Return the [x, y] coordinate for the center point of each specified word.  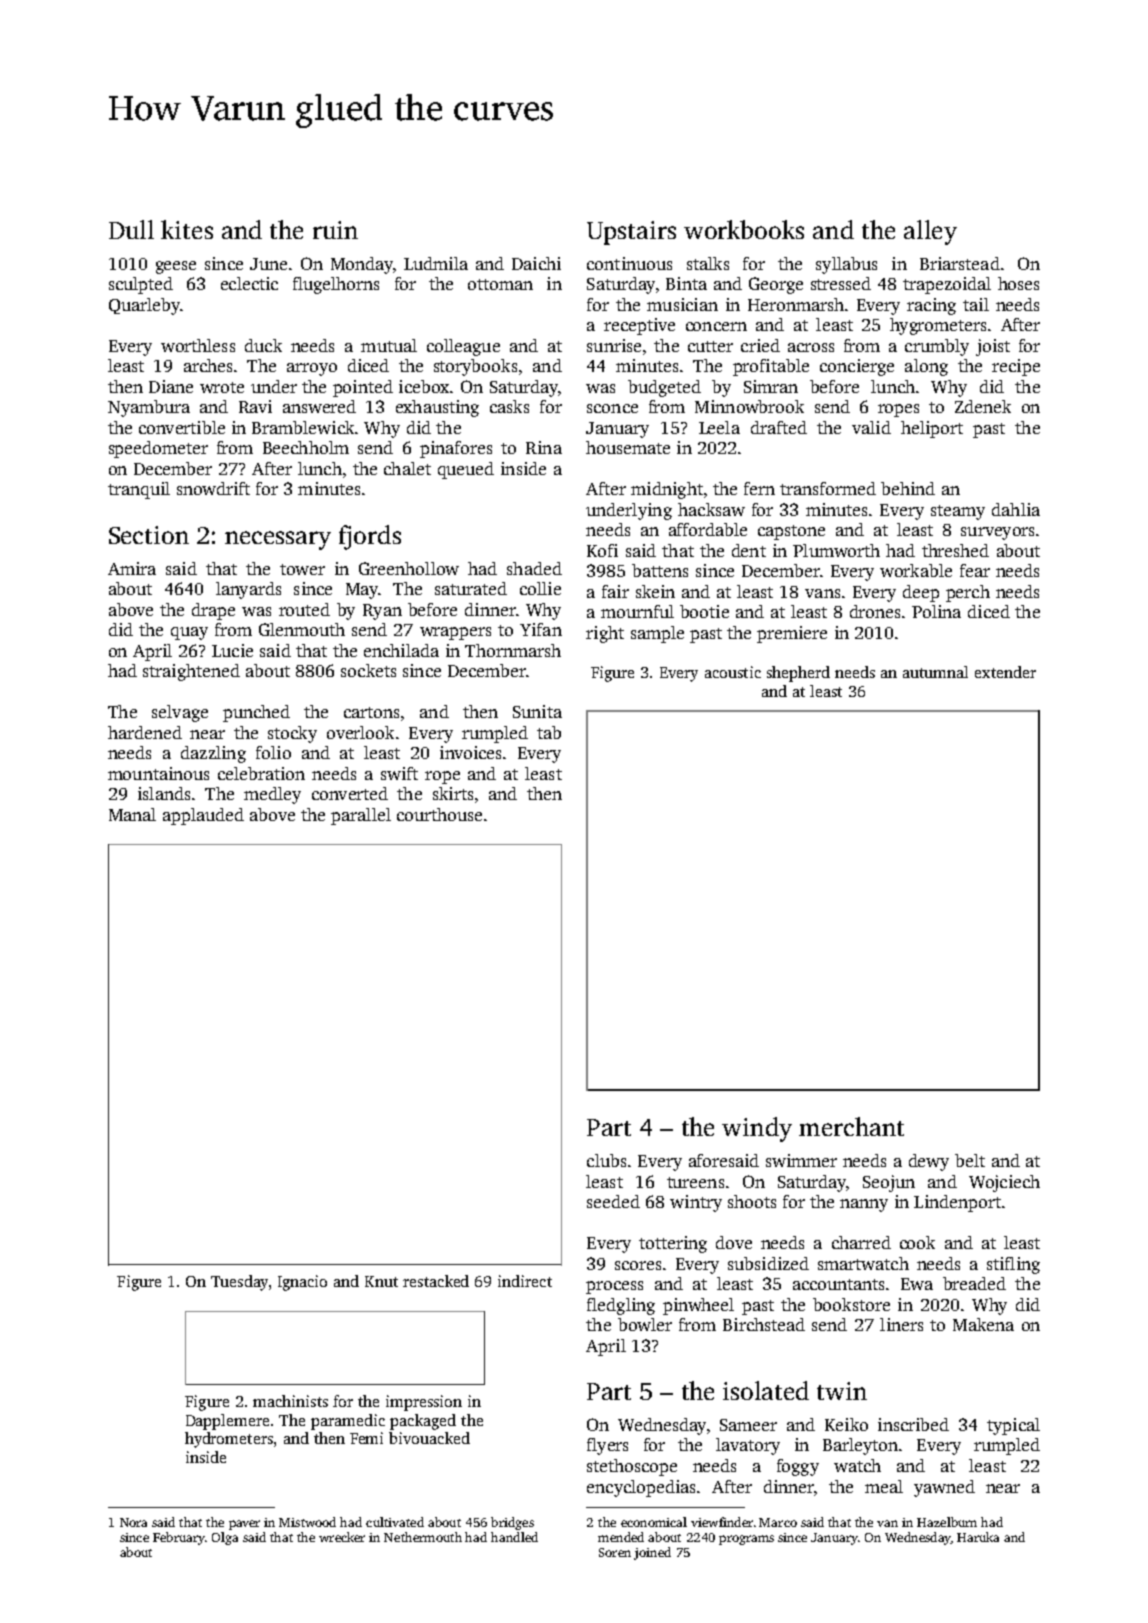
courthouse [439, 814]
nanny [864, 1205]
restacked [436, 1281]
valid [871, 427]
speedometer [158, 449]
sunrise [614, 345]
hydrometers [229, 1440]
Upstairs [631, 233]
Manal [132, 814]
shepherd [798, 674]
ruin [335, 230]
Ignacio [302, 1283]
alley [930, 232]
